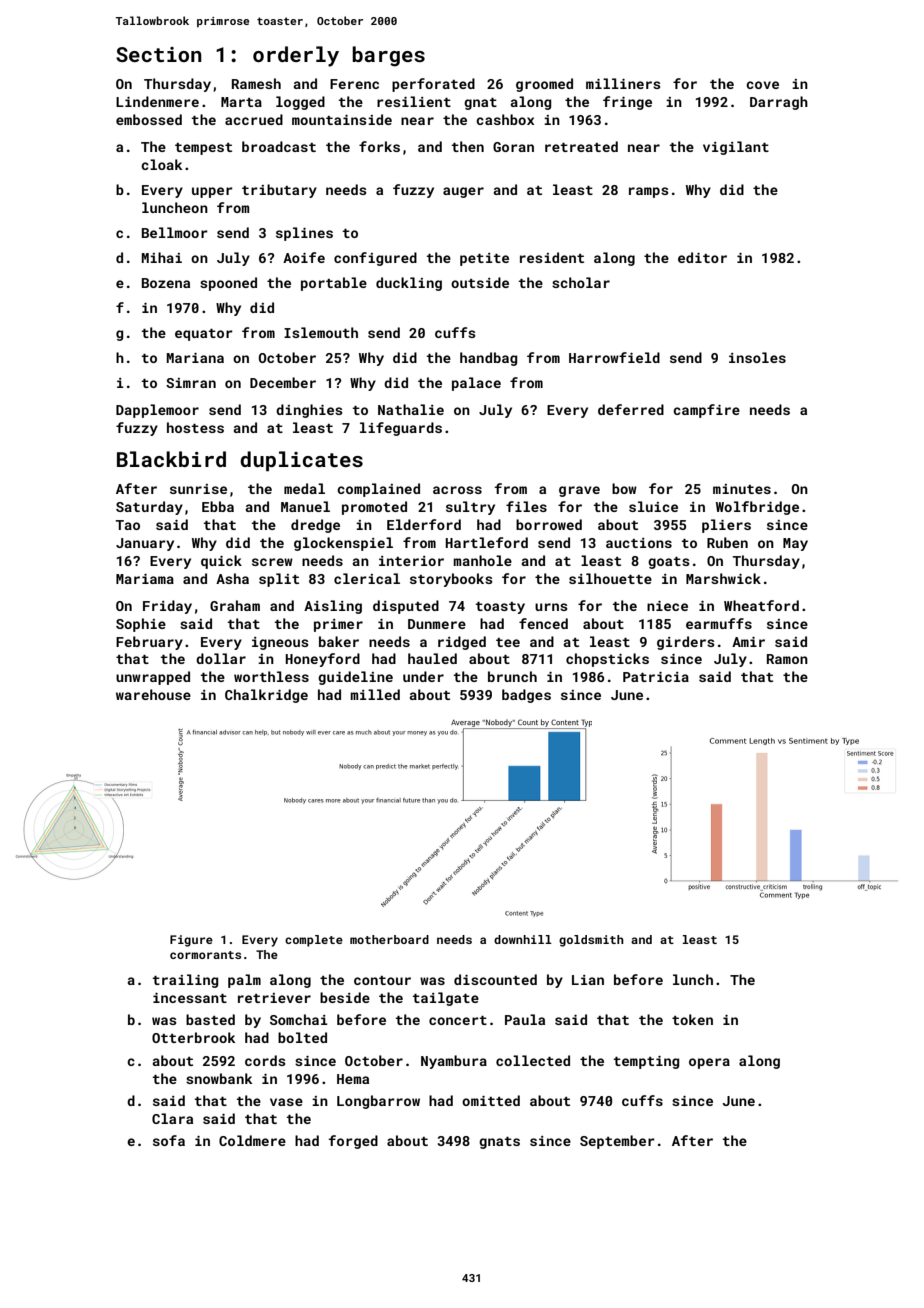 The width and height of the image is (924, 1308). What do you see at coordinates (491, 1100) in the image?
I see `omitted` at bounding box center [491, 1100].
